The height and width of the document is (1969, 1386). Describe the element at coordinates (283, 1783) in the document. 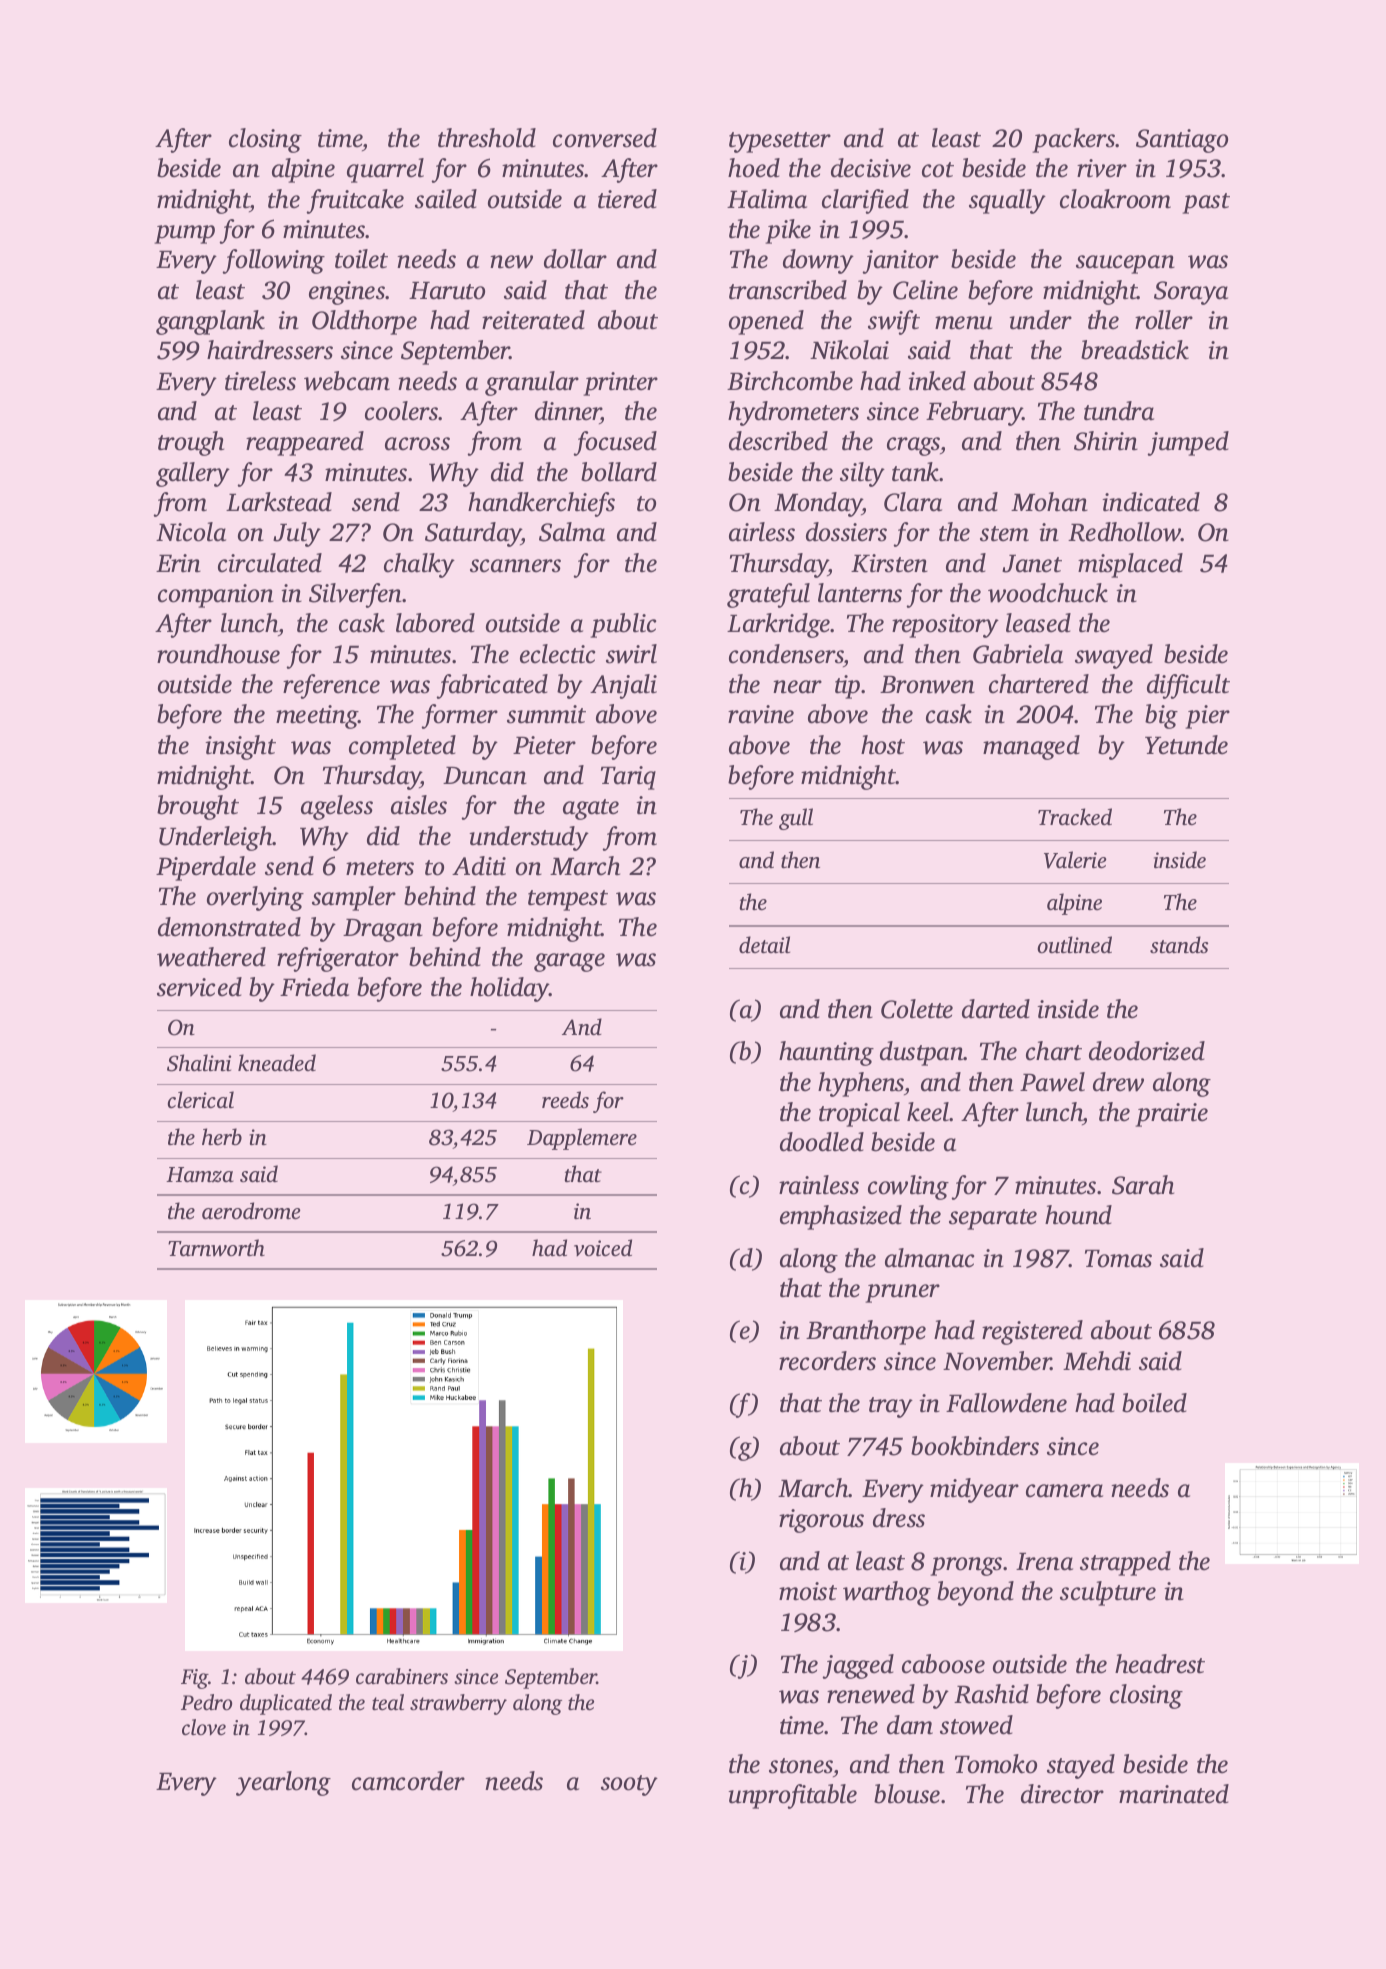

I see `yearlong` at that location.
